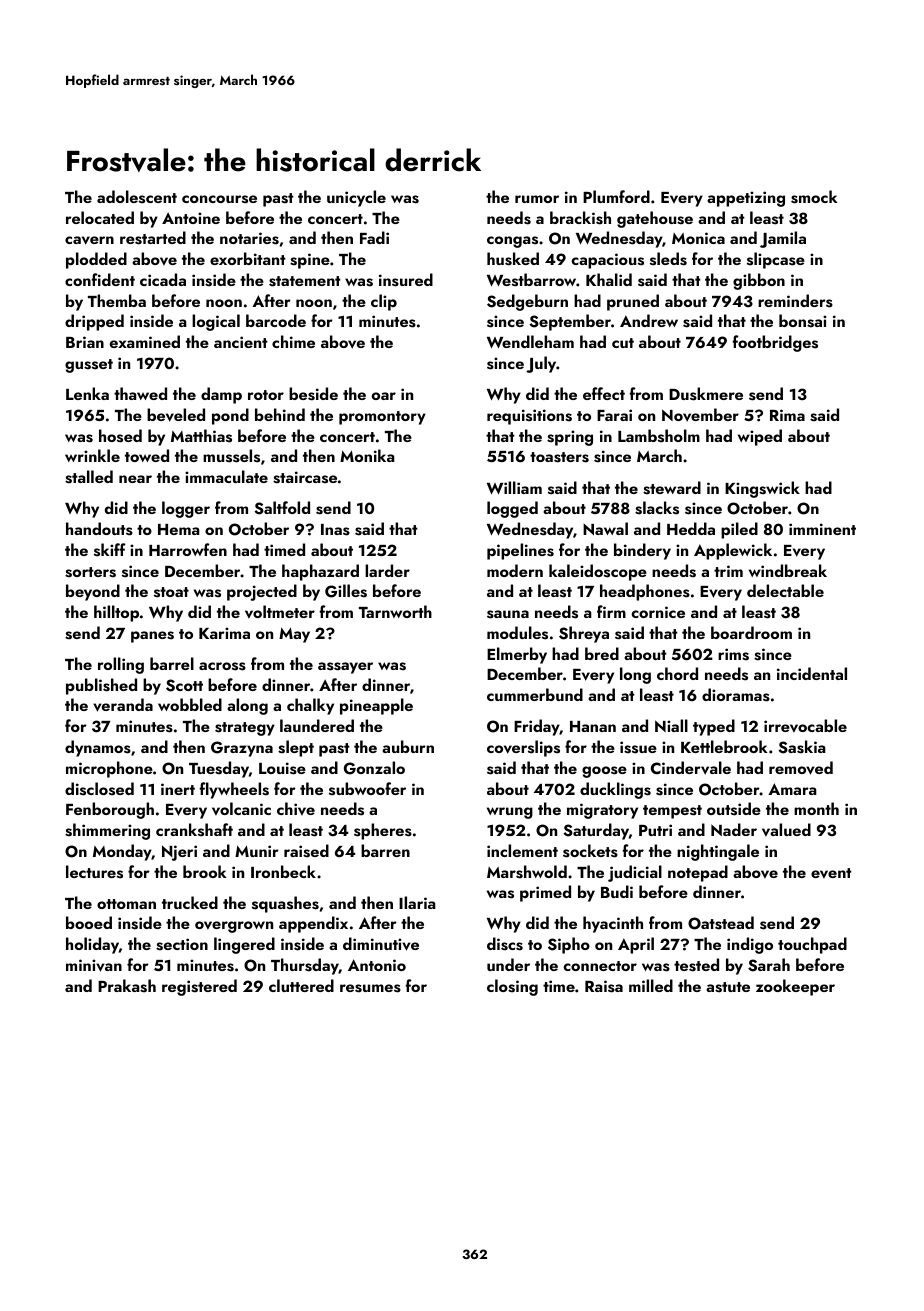 The image size is (924, 1311). I want to click on section, so click(182, 944).
